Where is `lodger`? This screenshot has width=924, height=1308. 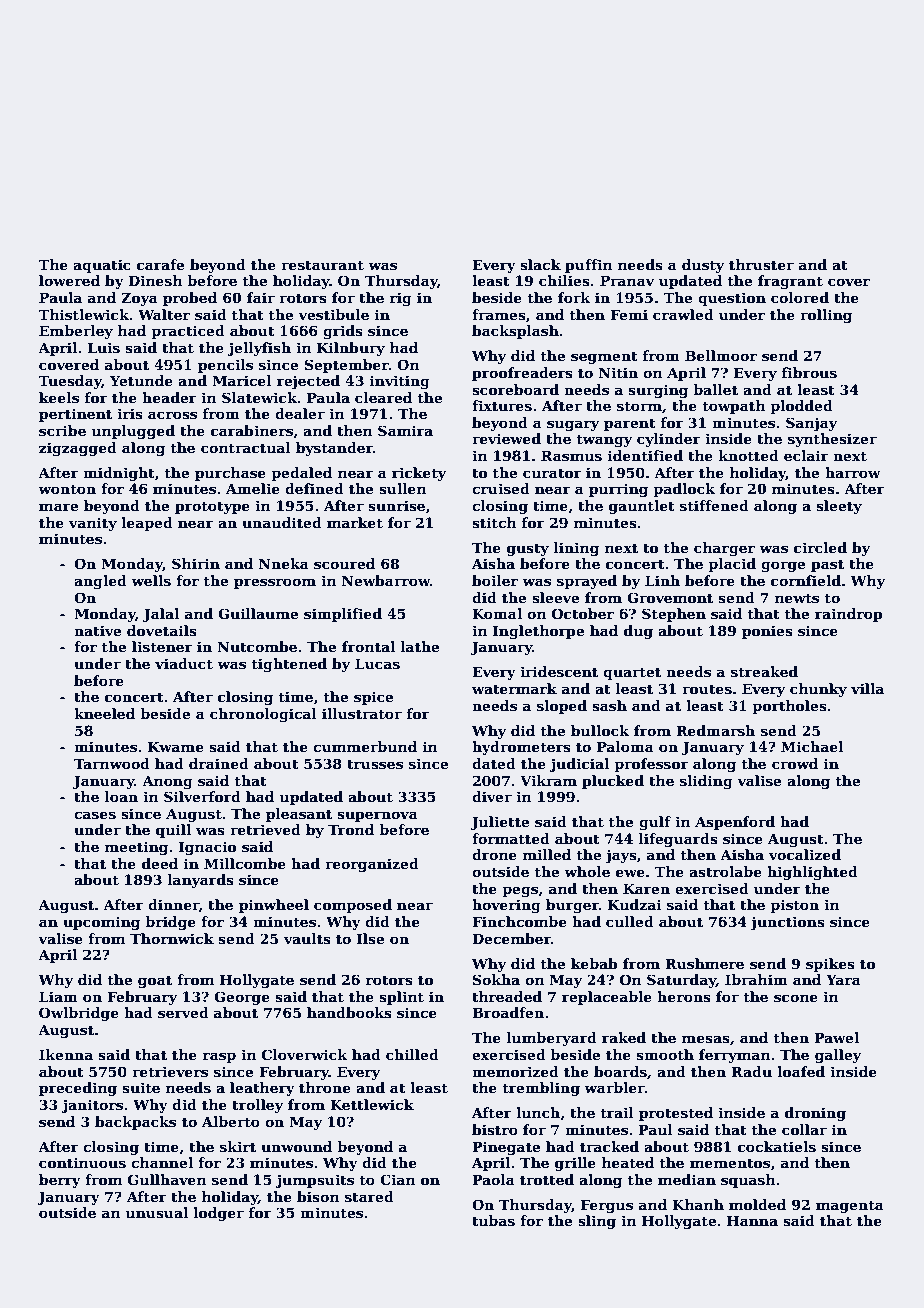
lodger is located at coordinates (218, 1214).
